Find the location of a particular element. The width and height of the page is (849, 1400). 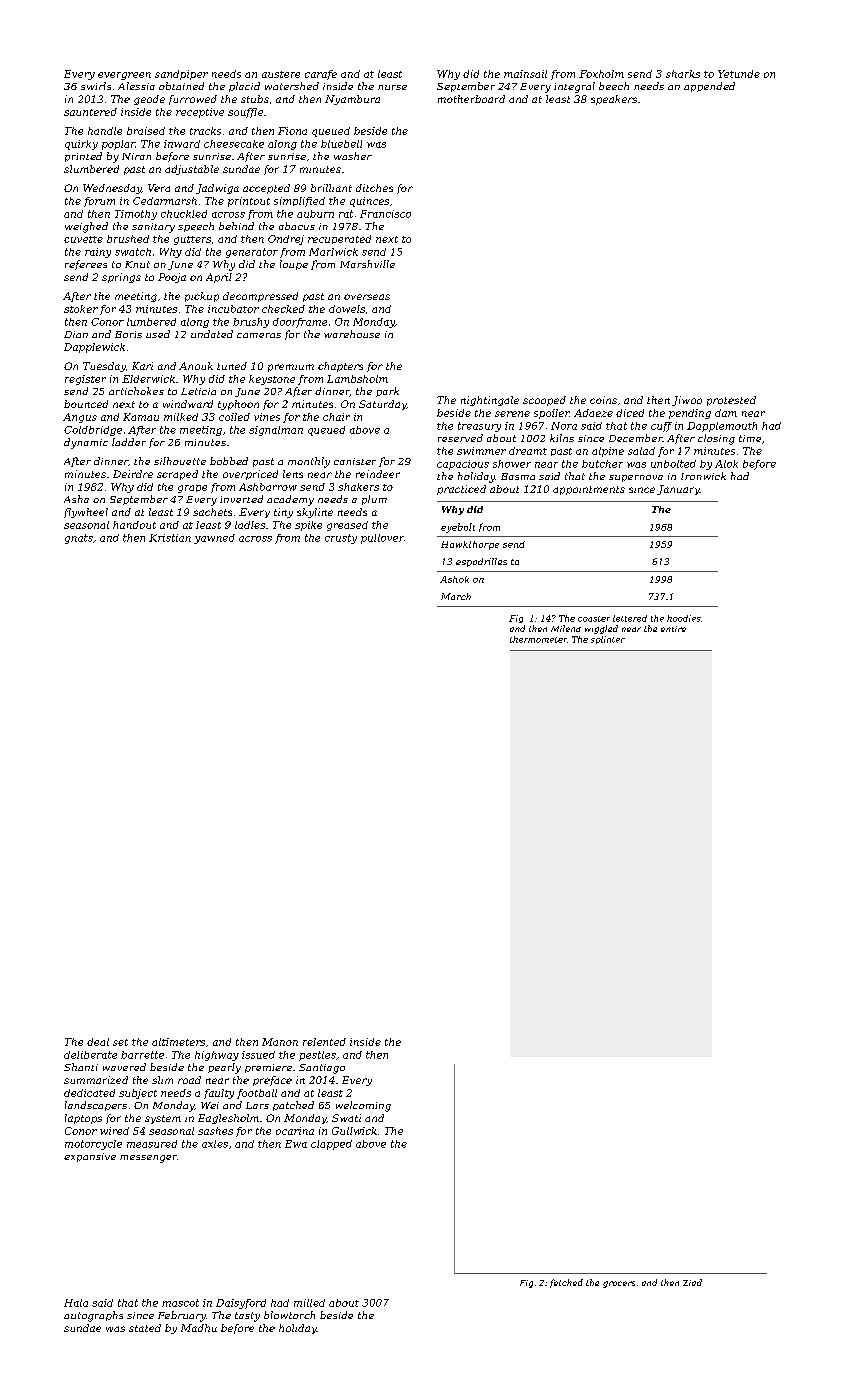

evergreen is located at coordinates (124, 76).
